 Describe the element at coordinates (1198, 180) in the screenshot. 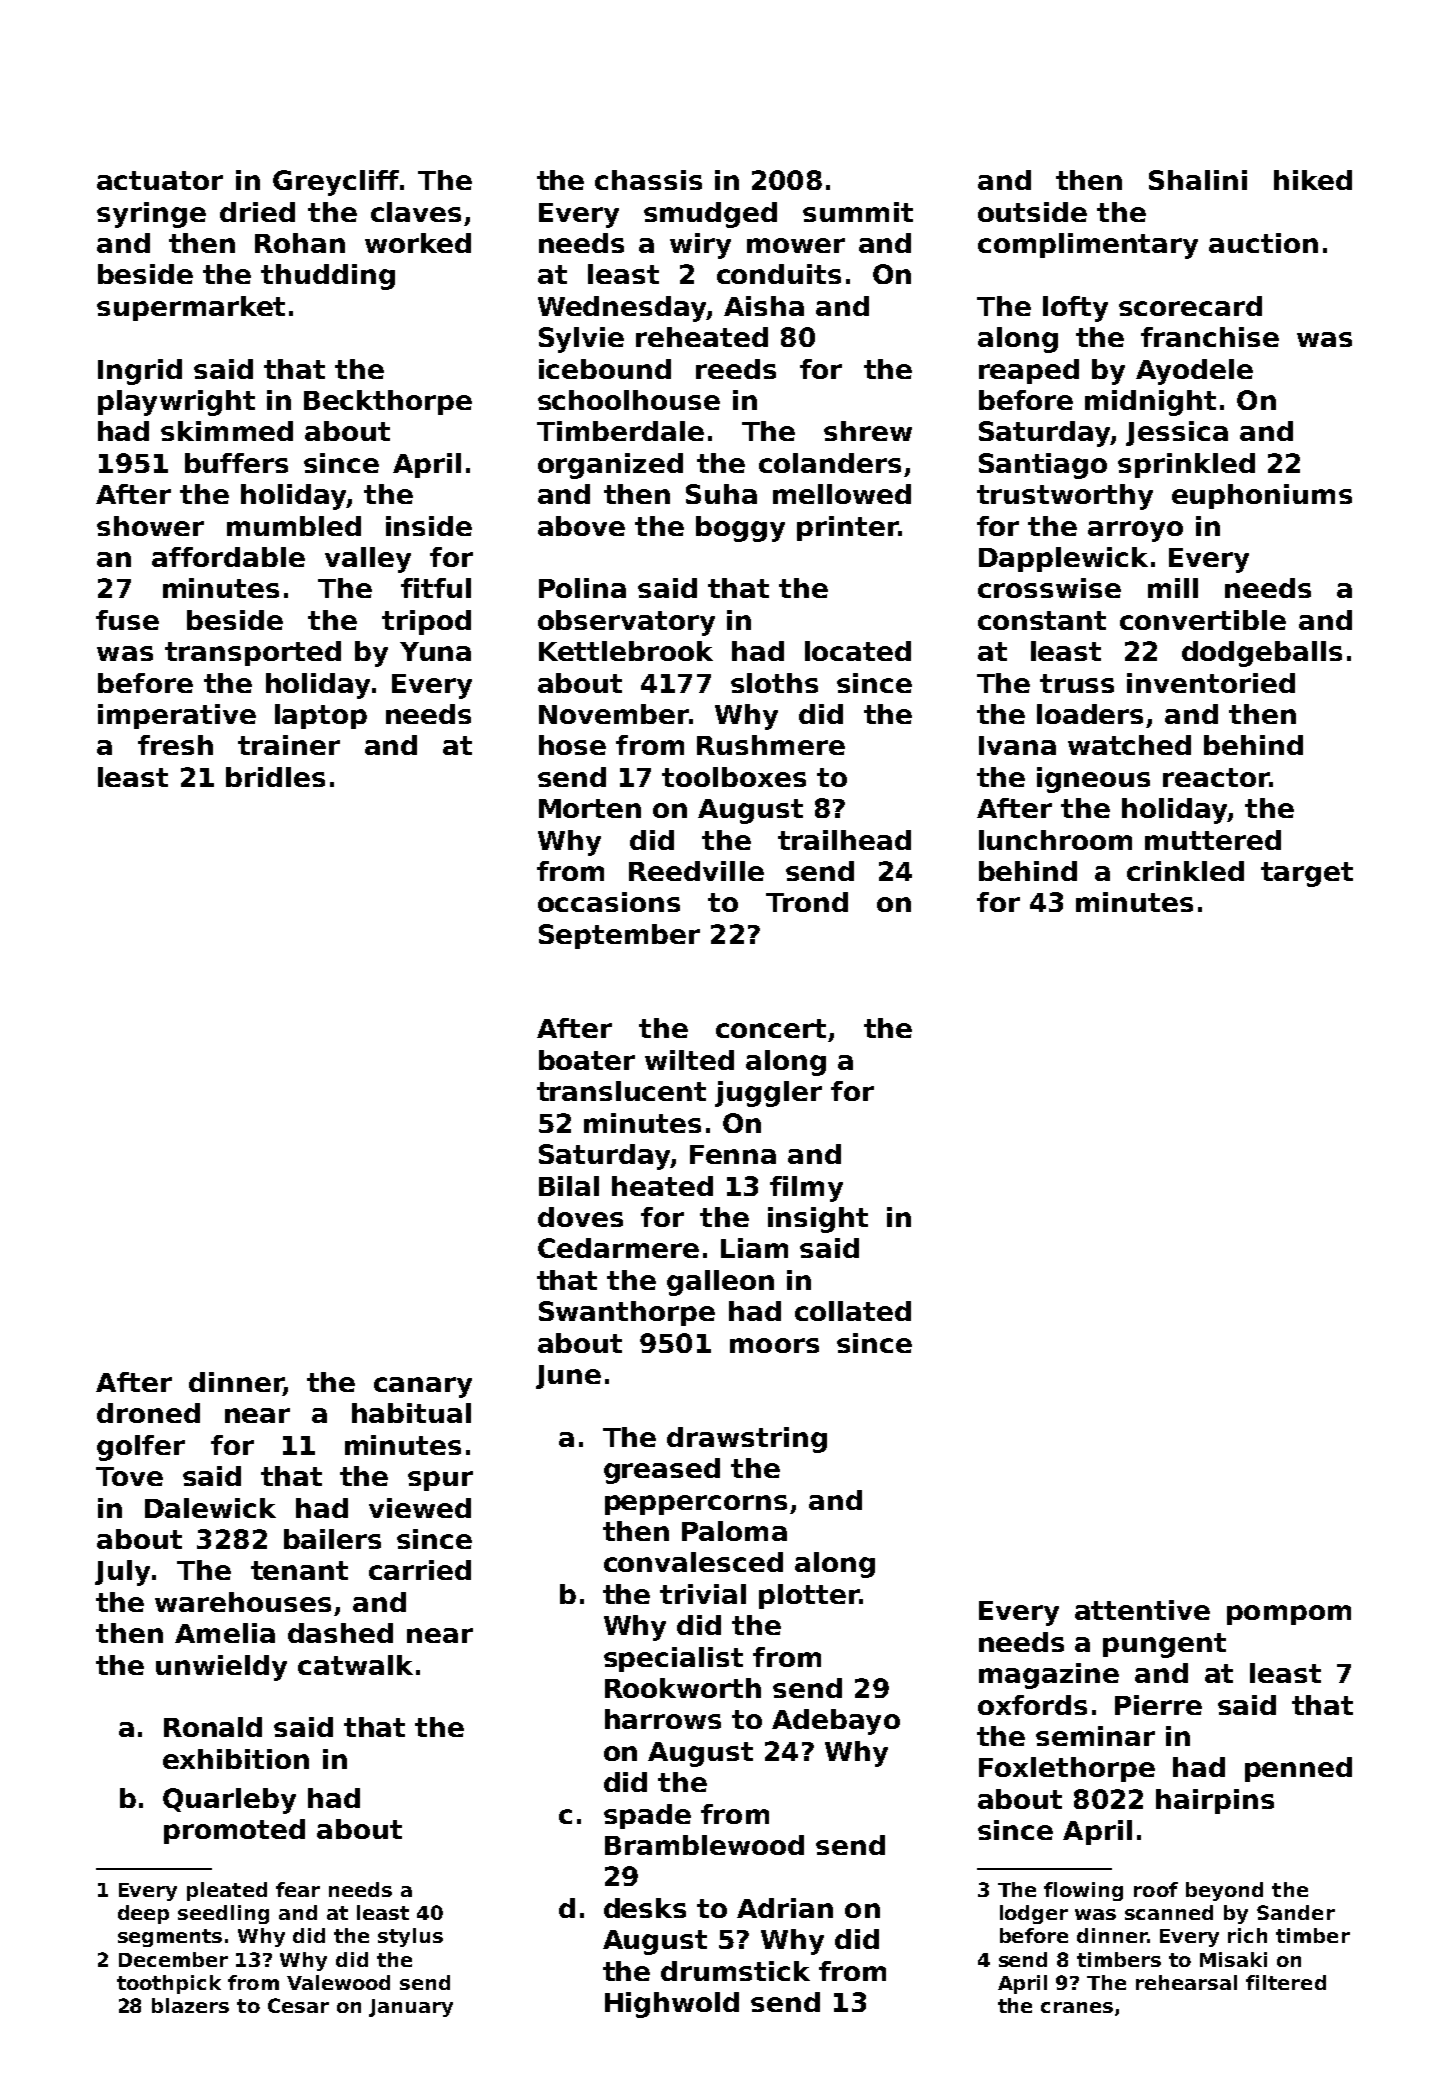

I see `Shalini` at that location.
